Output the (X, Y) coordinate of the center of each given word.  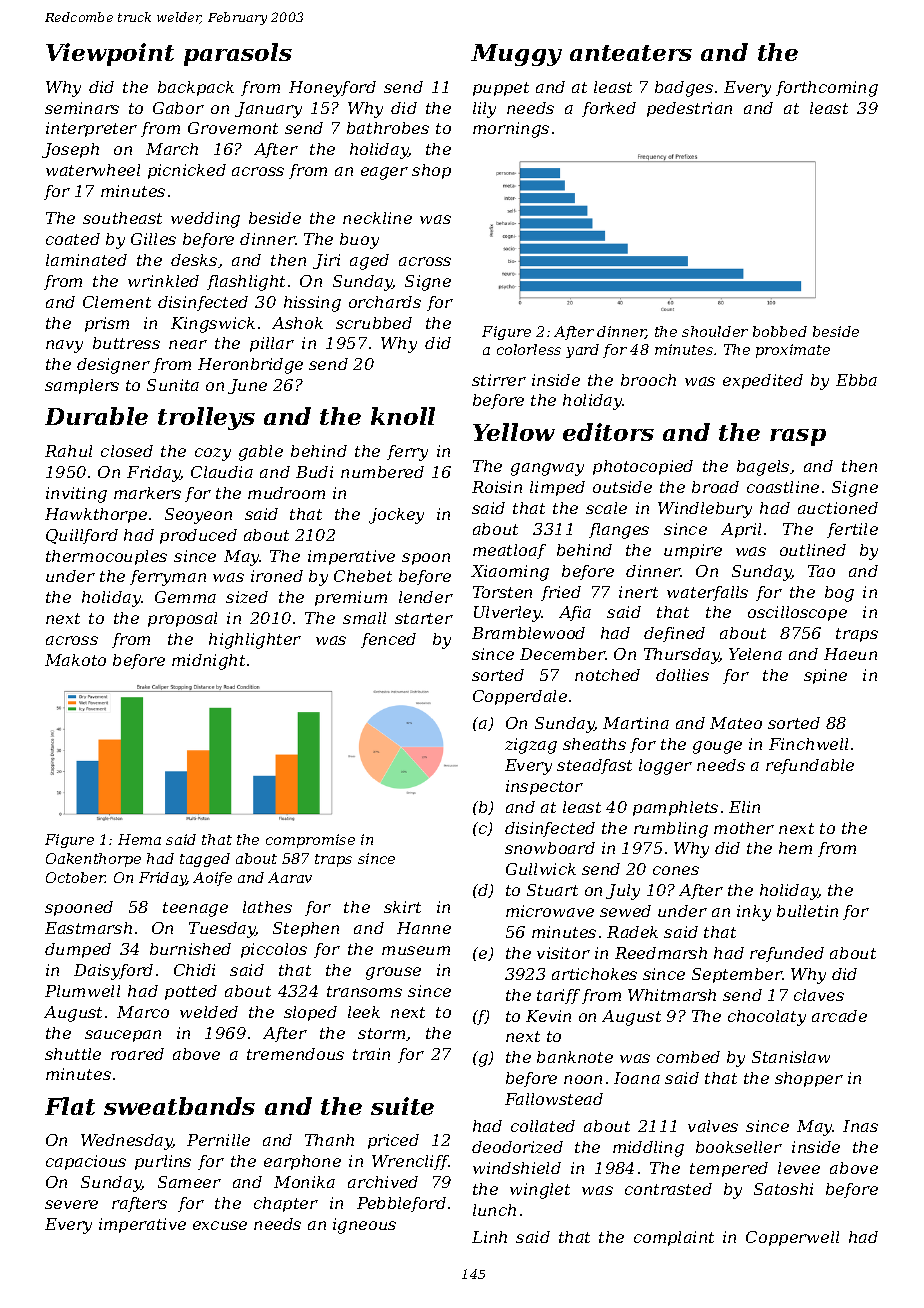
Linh (489, 1237)
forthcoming (827, 89)
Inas (860, 1126)
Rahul (68, 451)
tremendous (295, 1054)
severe (71, 1204)
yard (582, 351)
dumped (78, 950)
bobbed (780, 331)
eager (384, 173)
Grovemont (233, 128)
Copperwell (792, 1238)
